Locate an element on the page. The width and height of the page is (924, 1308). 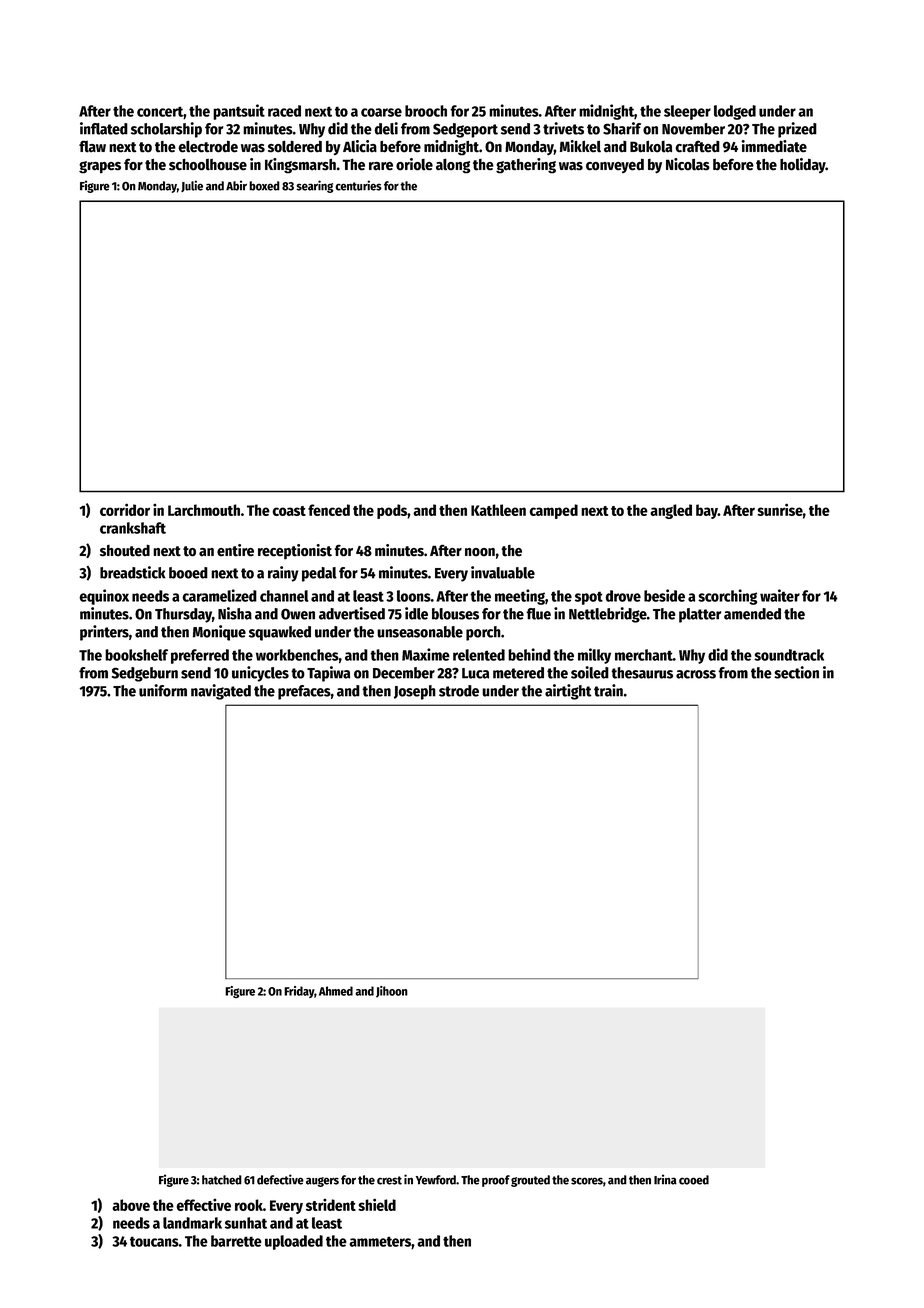
pods is located at coordinates (392, 511).
